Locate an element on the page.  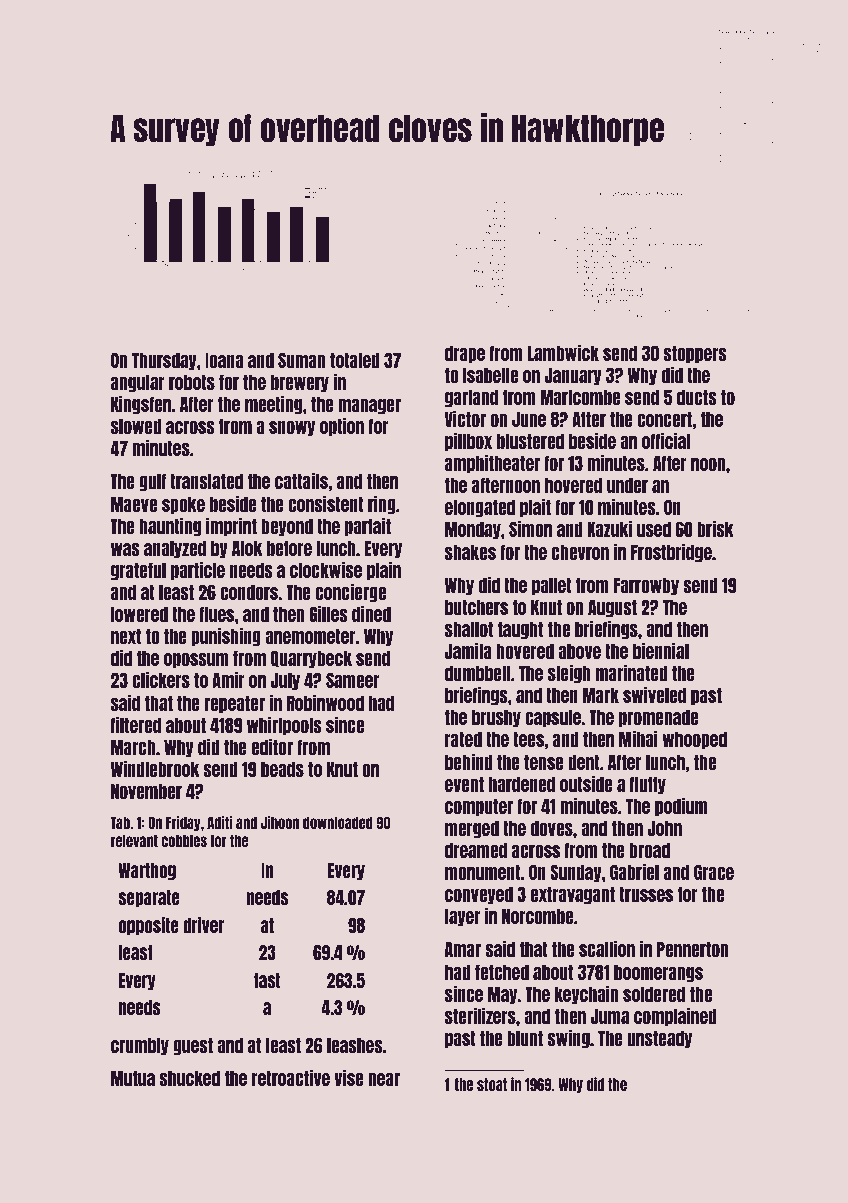
Isabelle is located at coordinates (490, 375).
